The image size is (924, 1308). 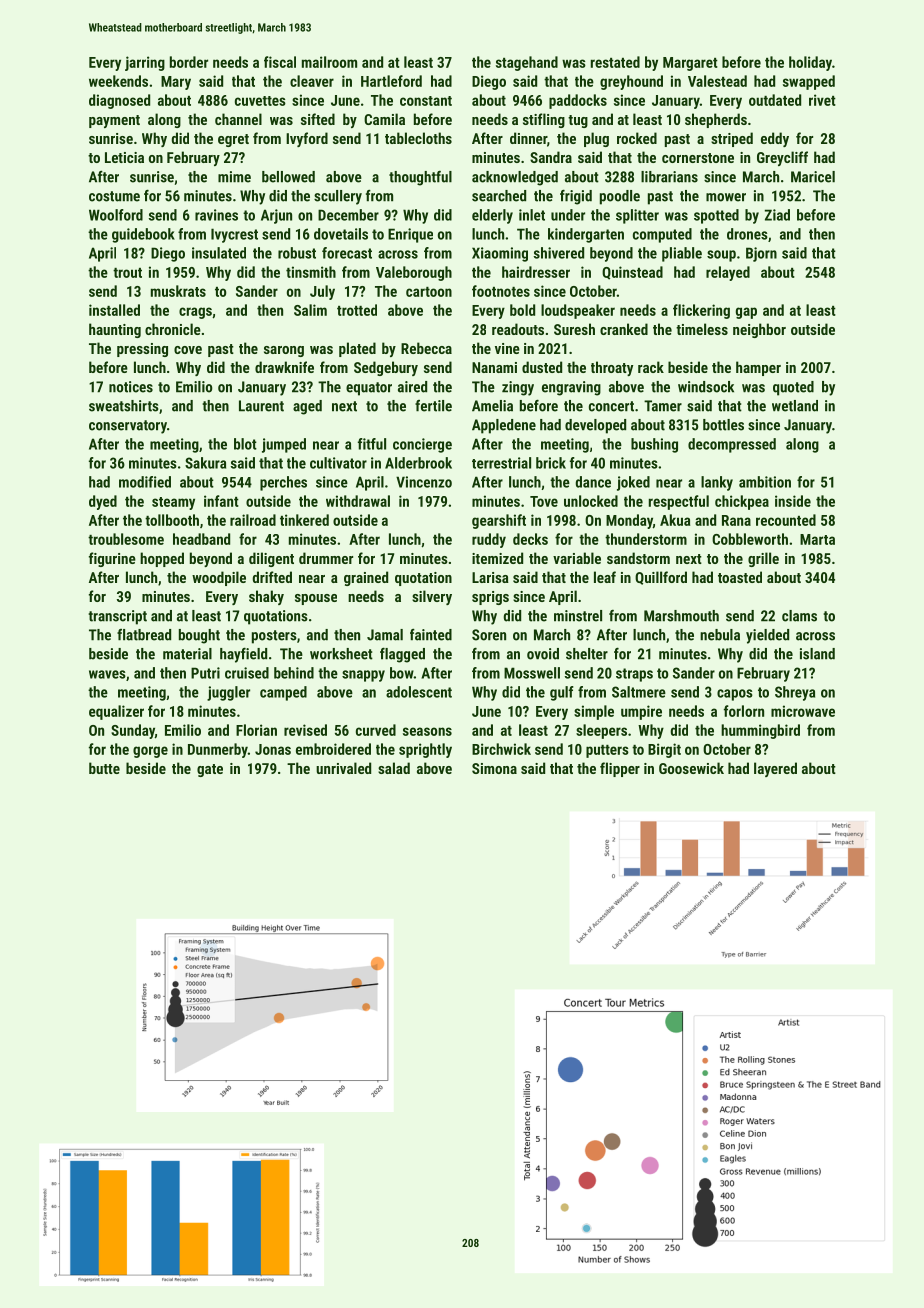 What do you see at coordinates (369, 389) in the page?
I see `equator` at bounding box center [369, 389].
